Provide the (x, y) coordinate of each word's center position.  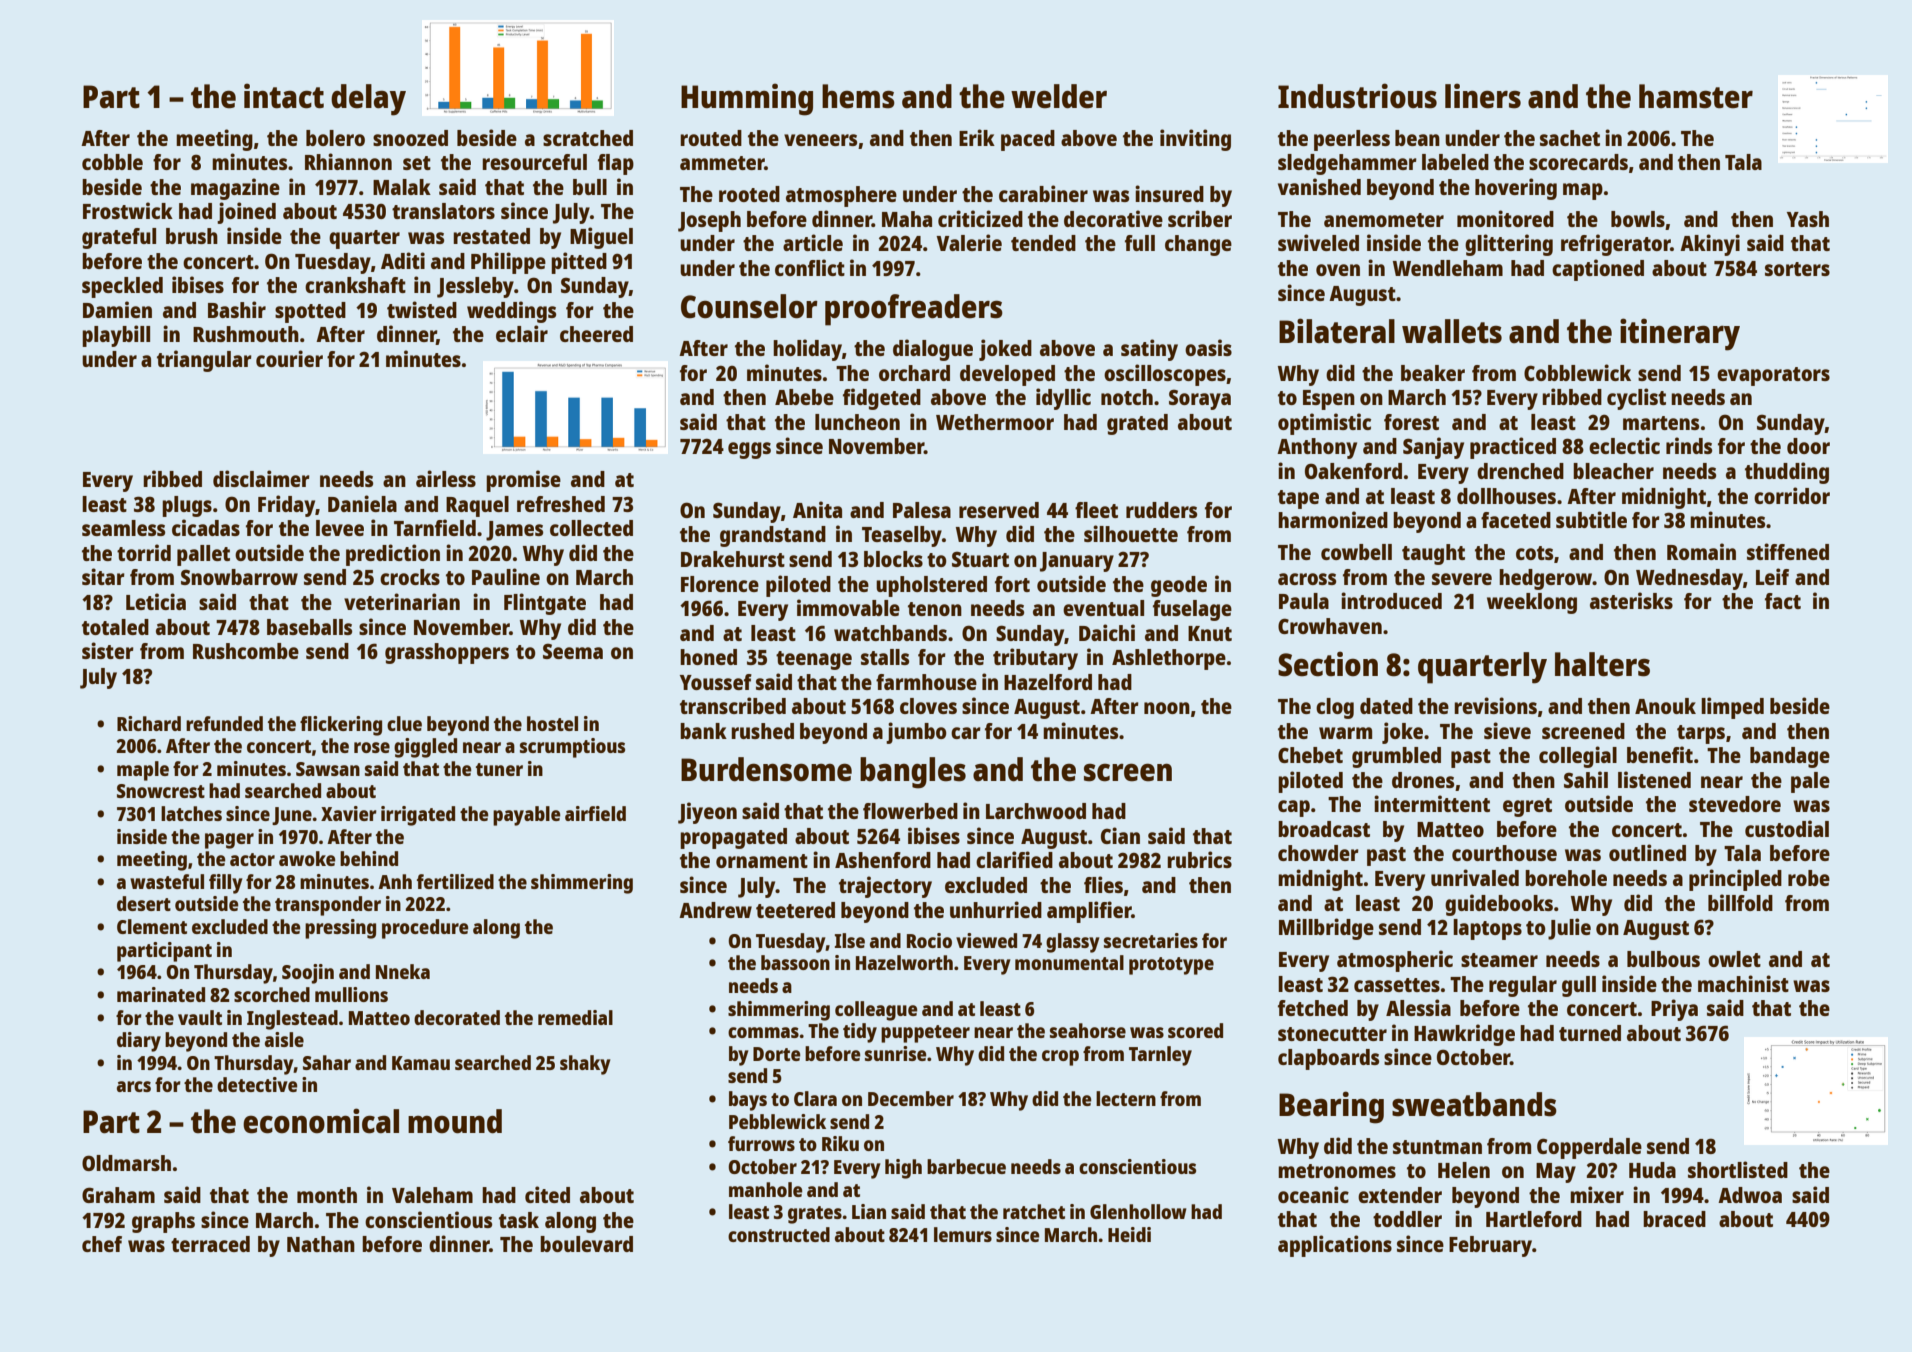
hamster (1696, 96)
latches (191, 813)
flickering (341, 726)
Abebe (804, 397)
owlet (1734, 959)
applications (1335, 1246)
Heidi (1129, 1234)
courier (289, 358)
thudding (1787, 473)
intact (284, 96)
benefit (1660, 754)
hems (858, 96)
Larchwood (1036, 811)
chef (102, 1244)
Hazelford (1048, 682)
